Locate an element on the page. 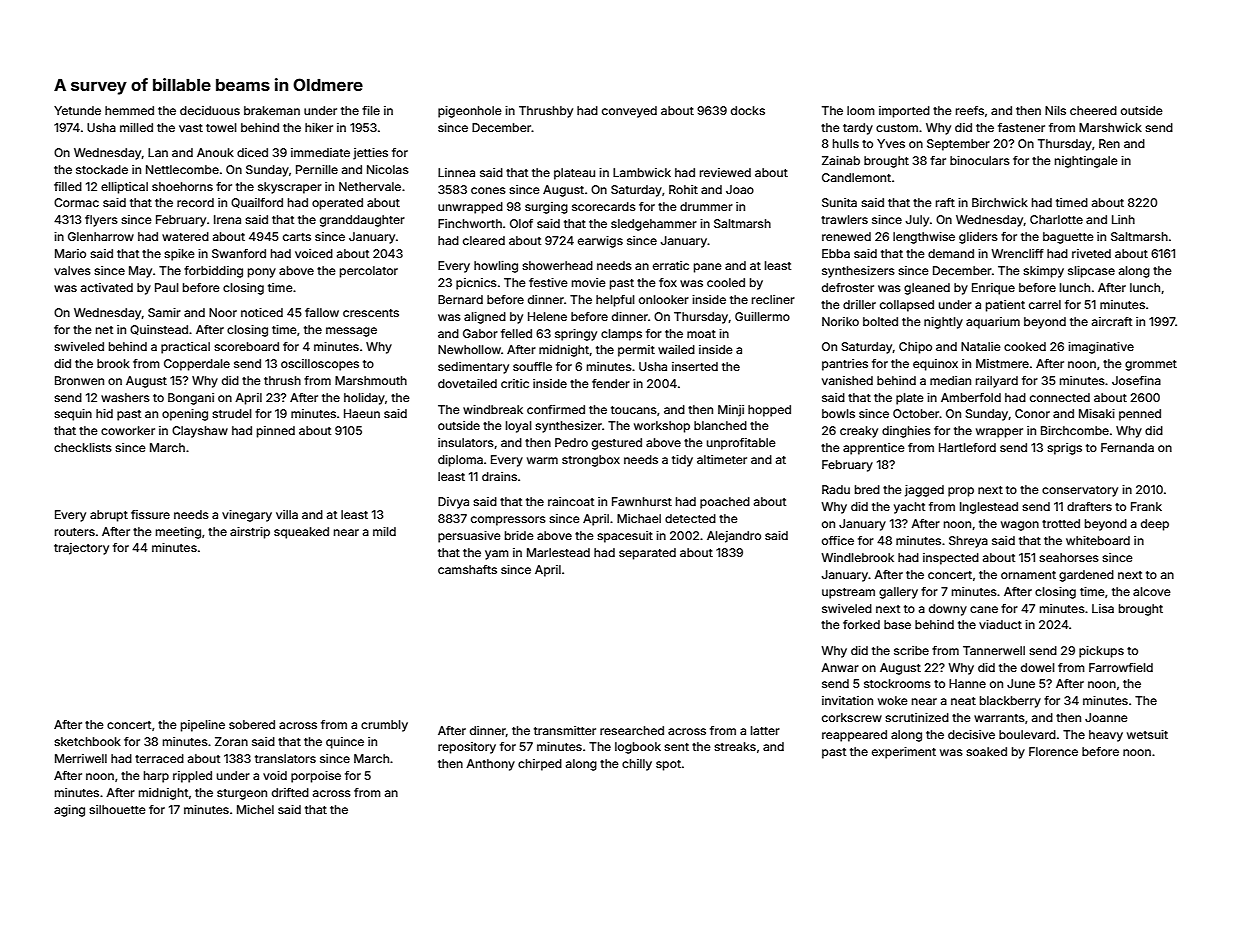 This page has width=1233, height=952. aging is located at coordinates (69, 811).
